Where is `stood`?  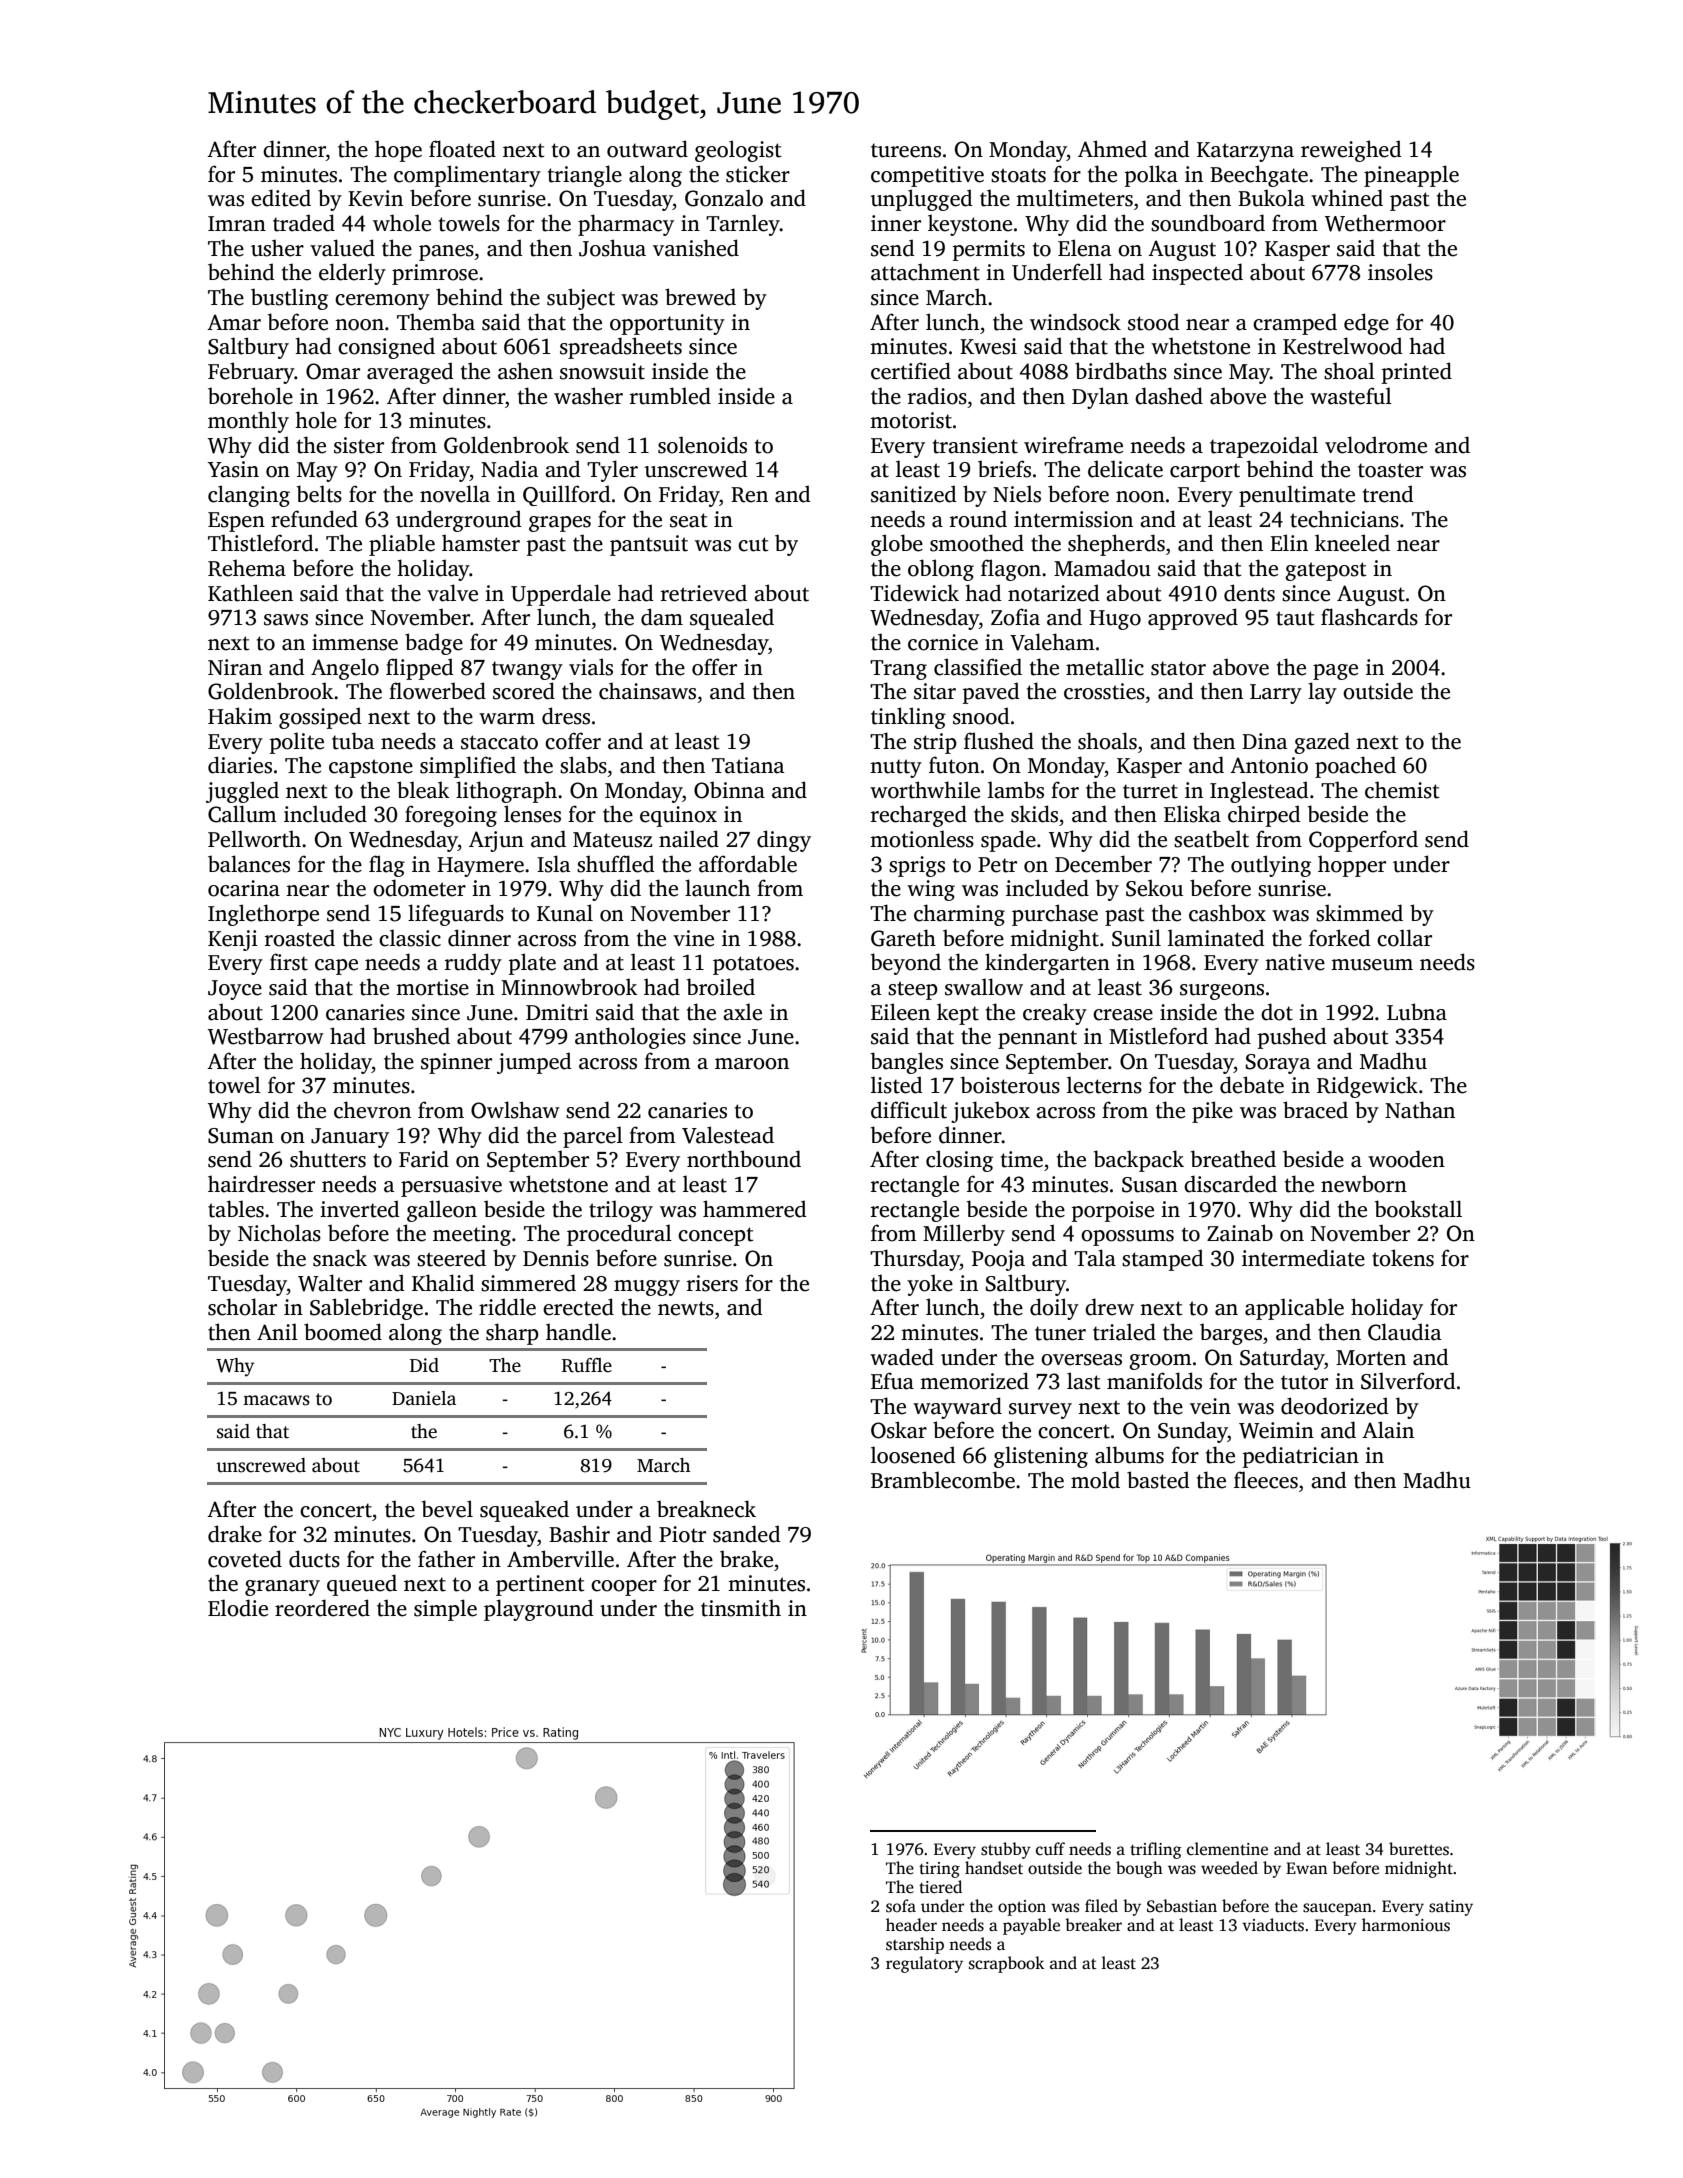 stood is located at coordinates (1154, 322).
